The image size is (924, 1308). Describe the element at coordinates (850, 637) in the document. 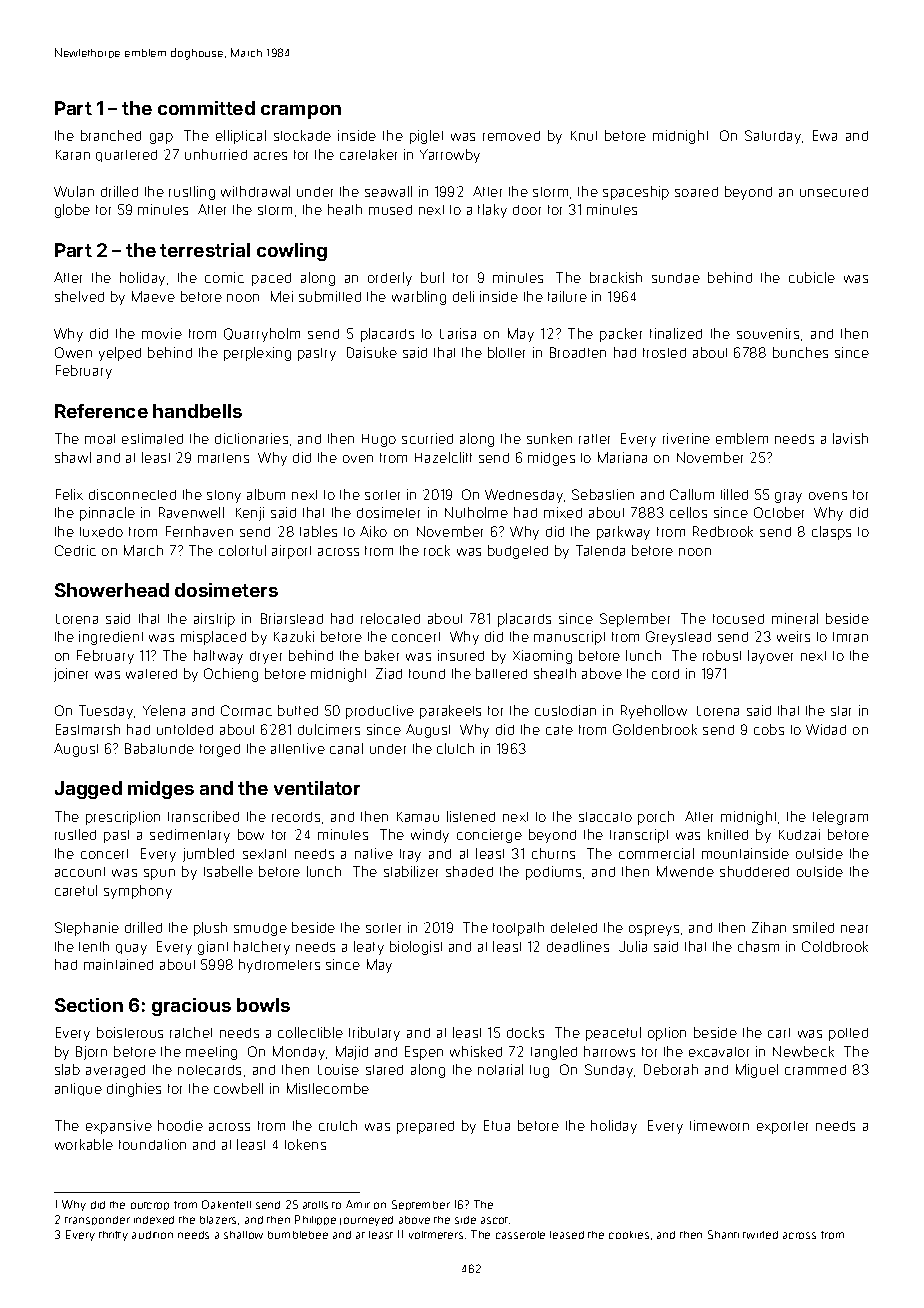

I see `Imran` at that location.
